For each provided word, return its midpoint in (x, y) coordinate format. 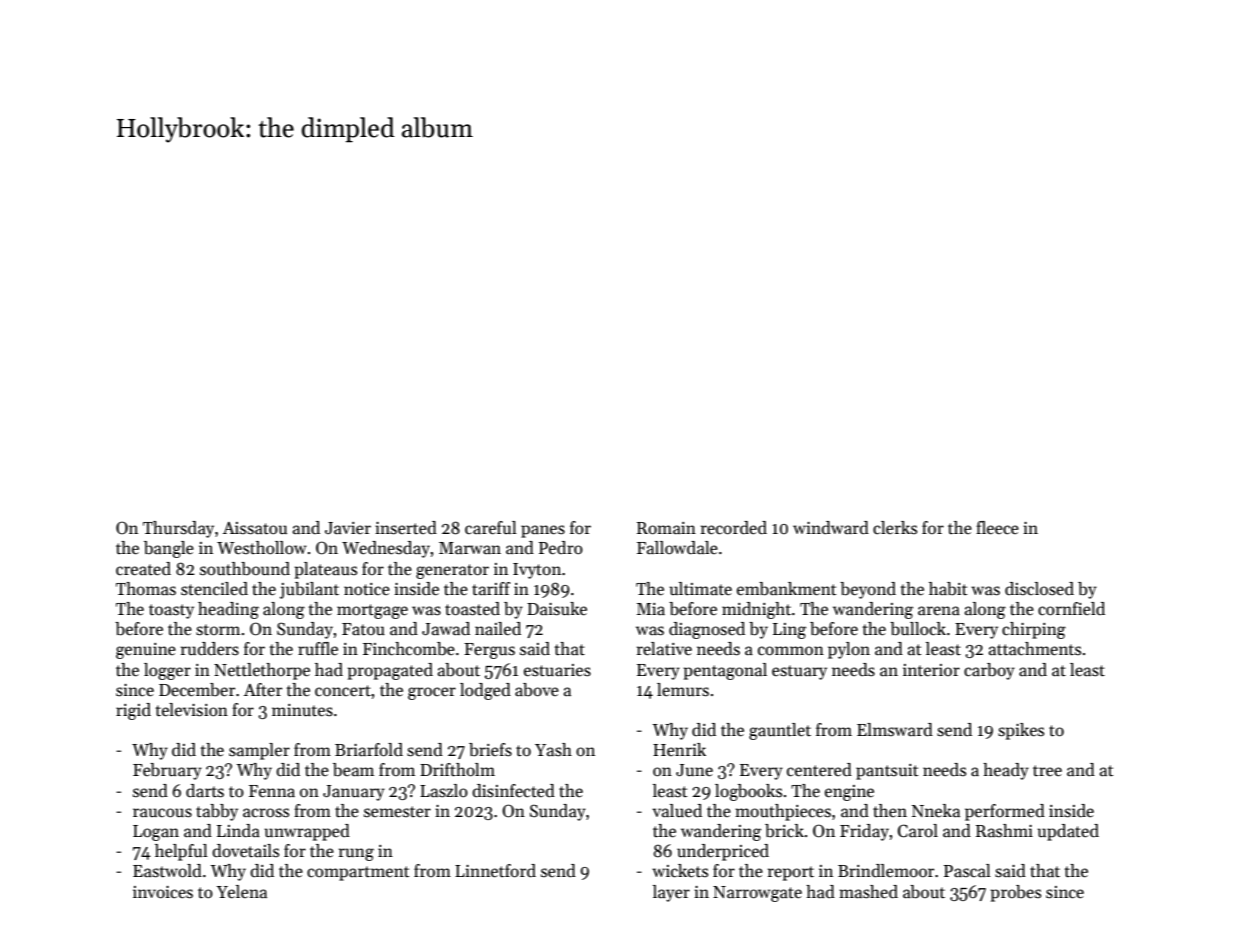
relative (664, 649)
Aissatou (255, 528)
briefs (490, 750)
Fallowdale (677, 548)
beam (353, 770)
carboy (989, 671)
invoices (163, 892)
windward (831, 528)
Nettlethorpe (262, 671)
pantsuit (887, 772)
